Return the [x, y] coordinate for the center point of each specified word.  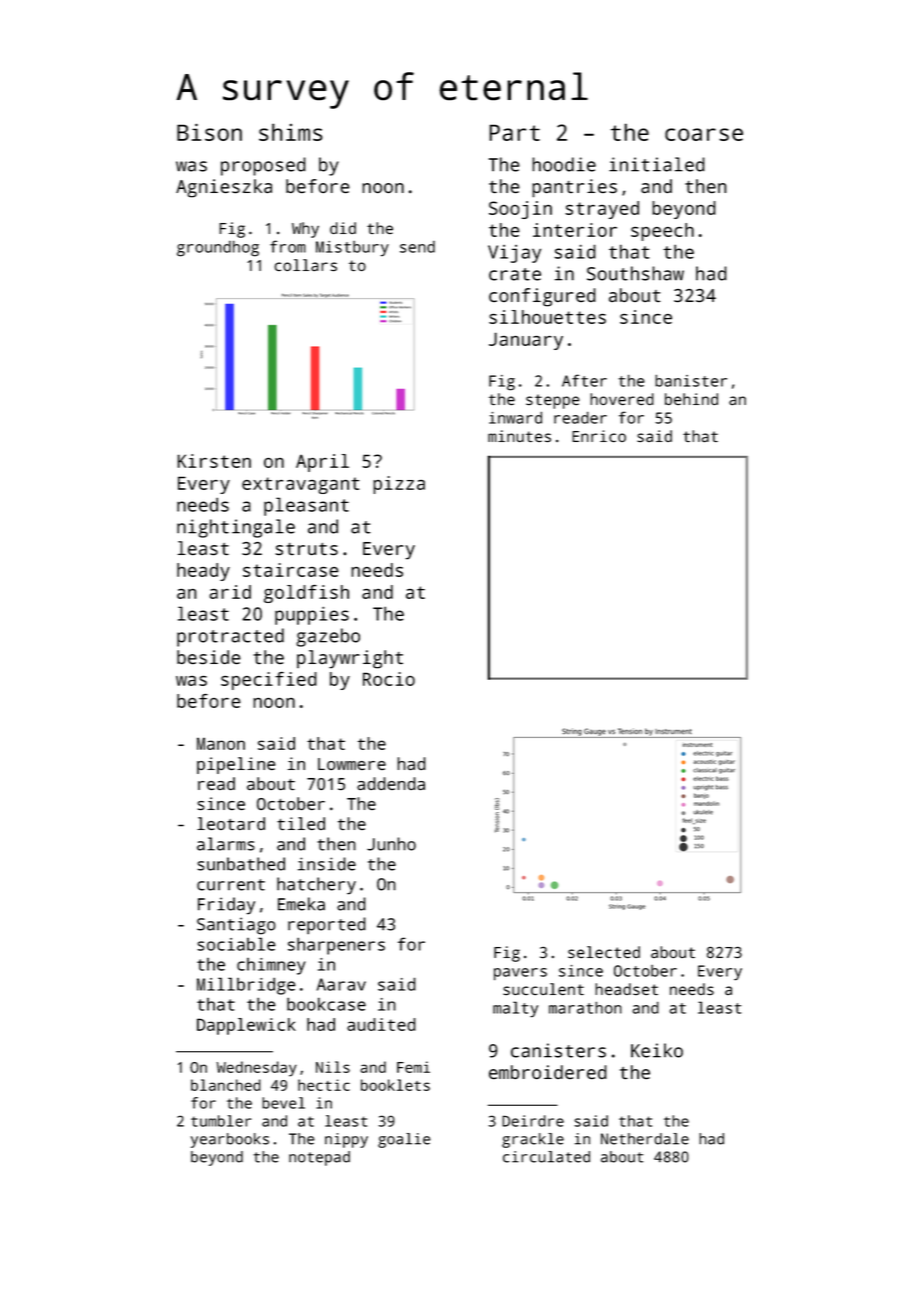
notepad [319, 1158]
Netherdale [645, 1139]
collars [305, 265]
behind [691, 399]
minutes [519, 436]
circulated [546, 1157]
